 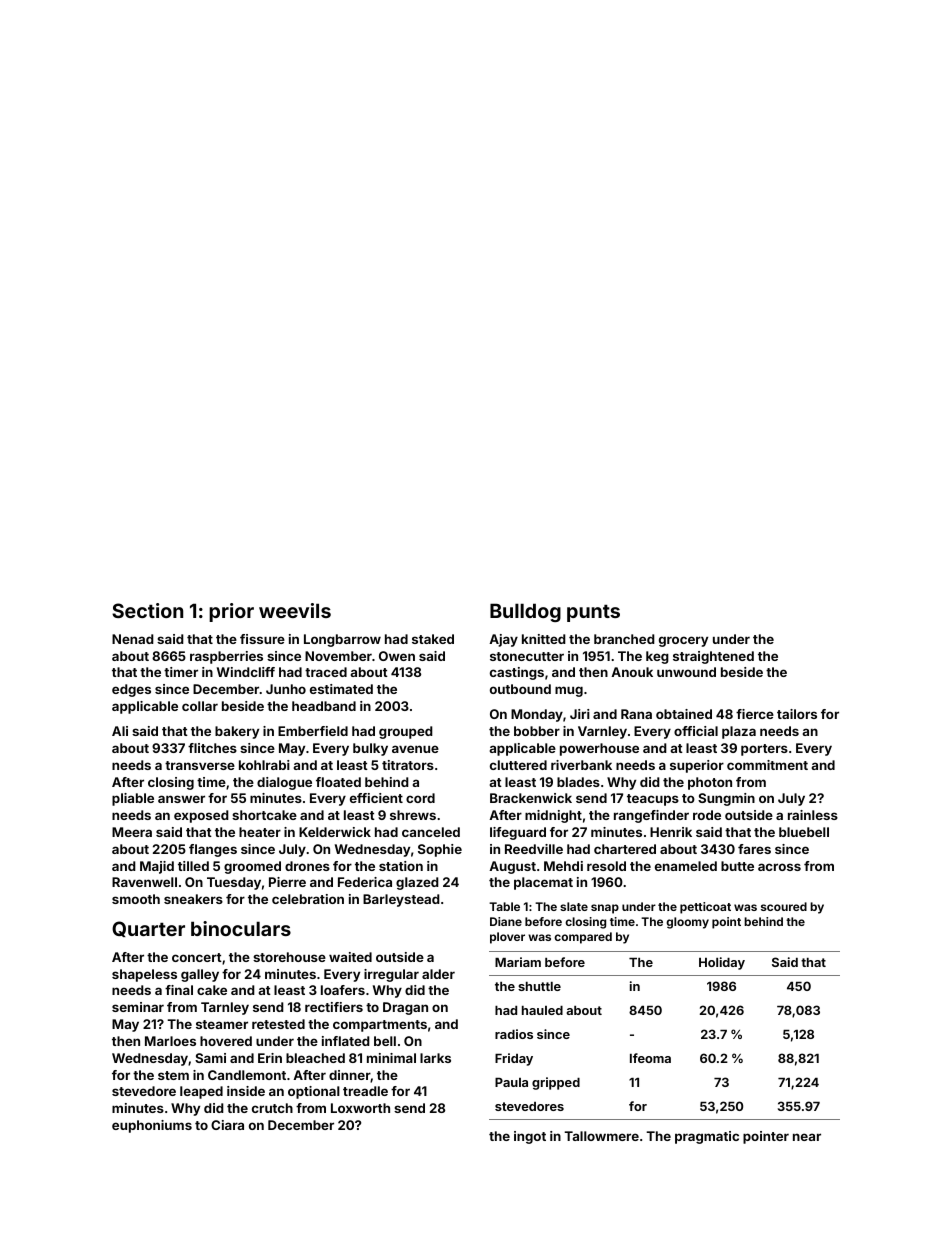 I want to click on shapeless, so click(x=144, y=975).
